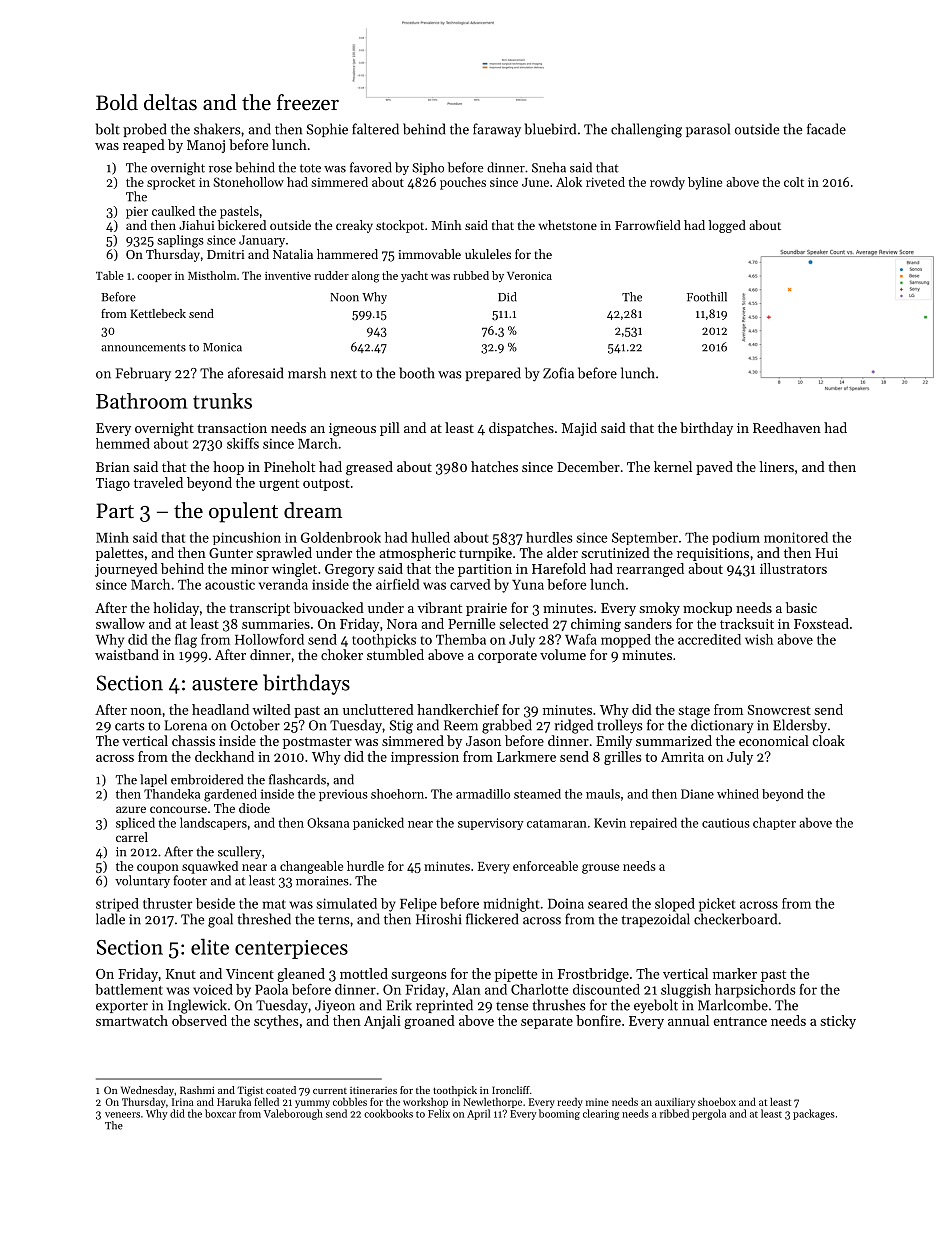  What do you see at coordinates (308, 102) in the page?
I see `freezer` at bounding box center [308, 102].
